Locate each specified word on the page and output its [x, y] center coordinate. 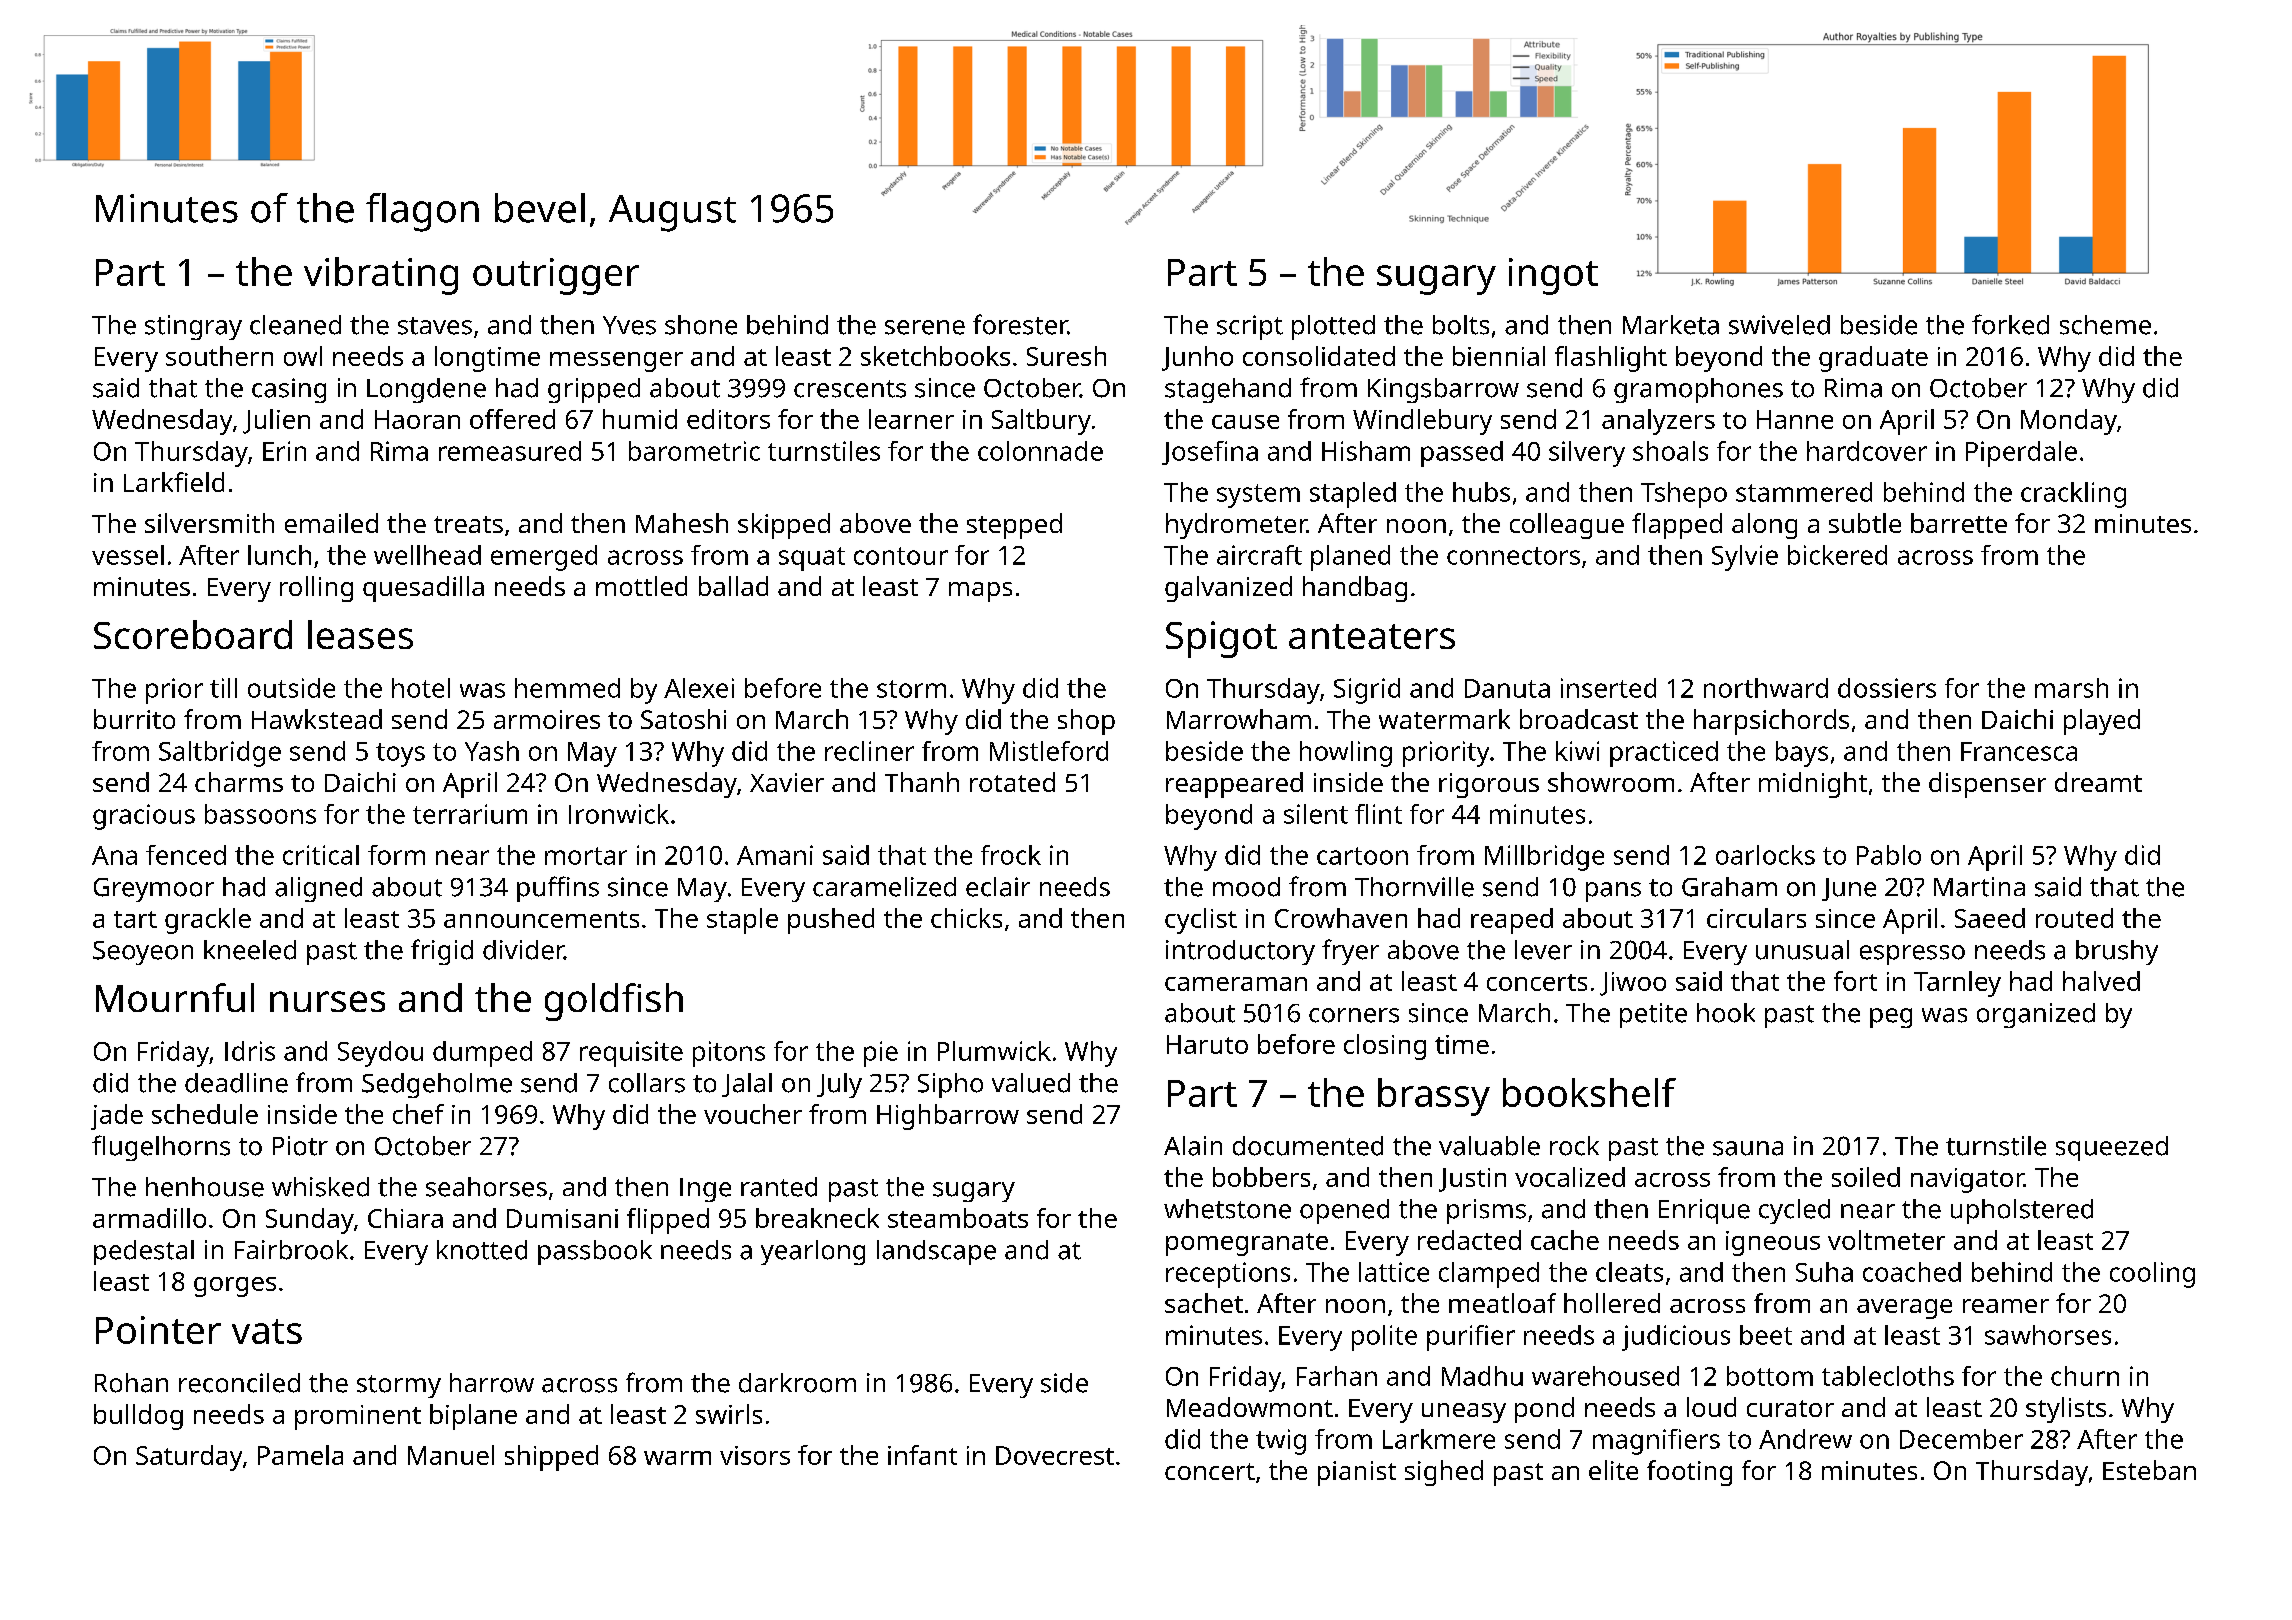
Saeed [1990, 918]
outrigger [556, 276]
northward [1766, 688]
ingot [1553, 276]
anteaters [1372, 636]
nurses [327, 1001]
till [223, 688]
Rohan [131, 1383]
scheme [2105, 325]
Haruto [1207, 1044]
